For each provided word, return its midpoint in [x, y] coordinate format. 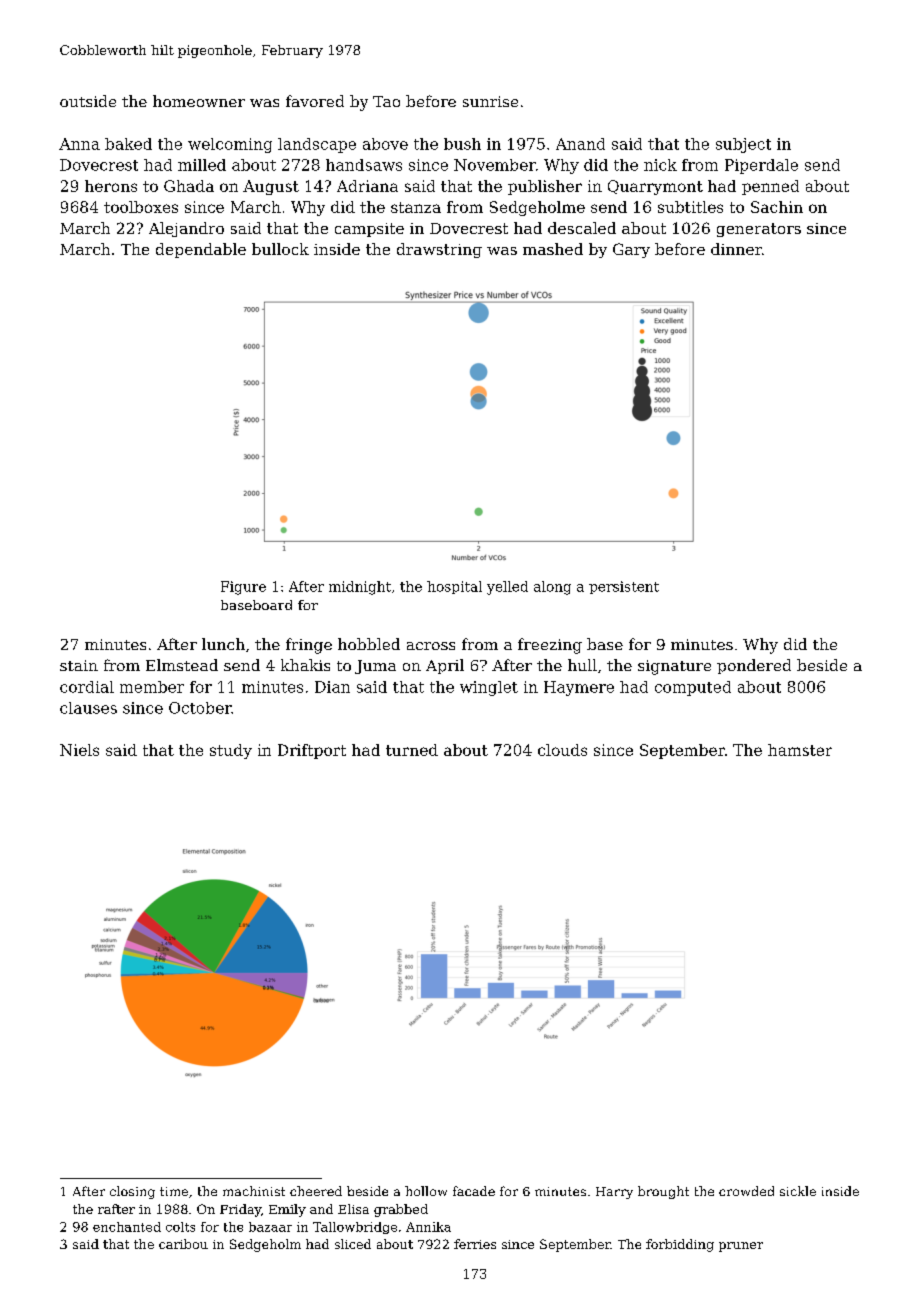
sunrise [490, 101]
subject [743, 145]
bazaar [270, 1227]
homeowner [199, 101]
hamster [800, 750]
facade [474, 1191]
